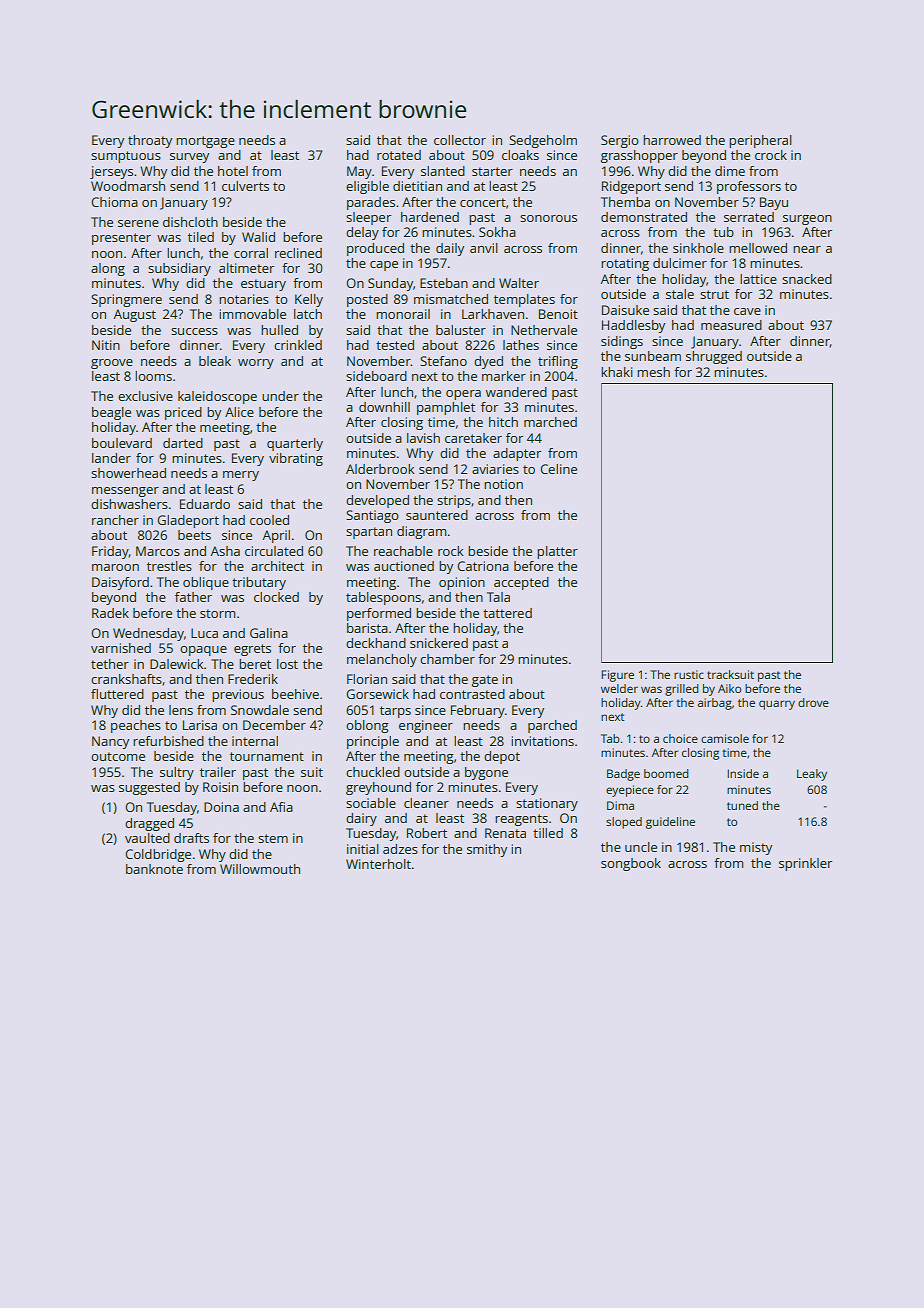 This screenshot has width=924, height=1308. I want to click on collector, so click(460, 140).
